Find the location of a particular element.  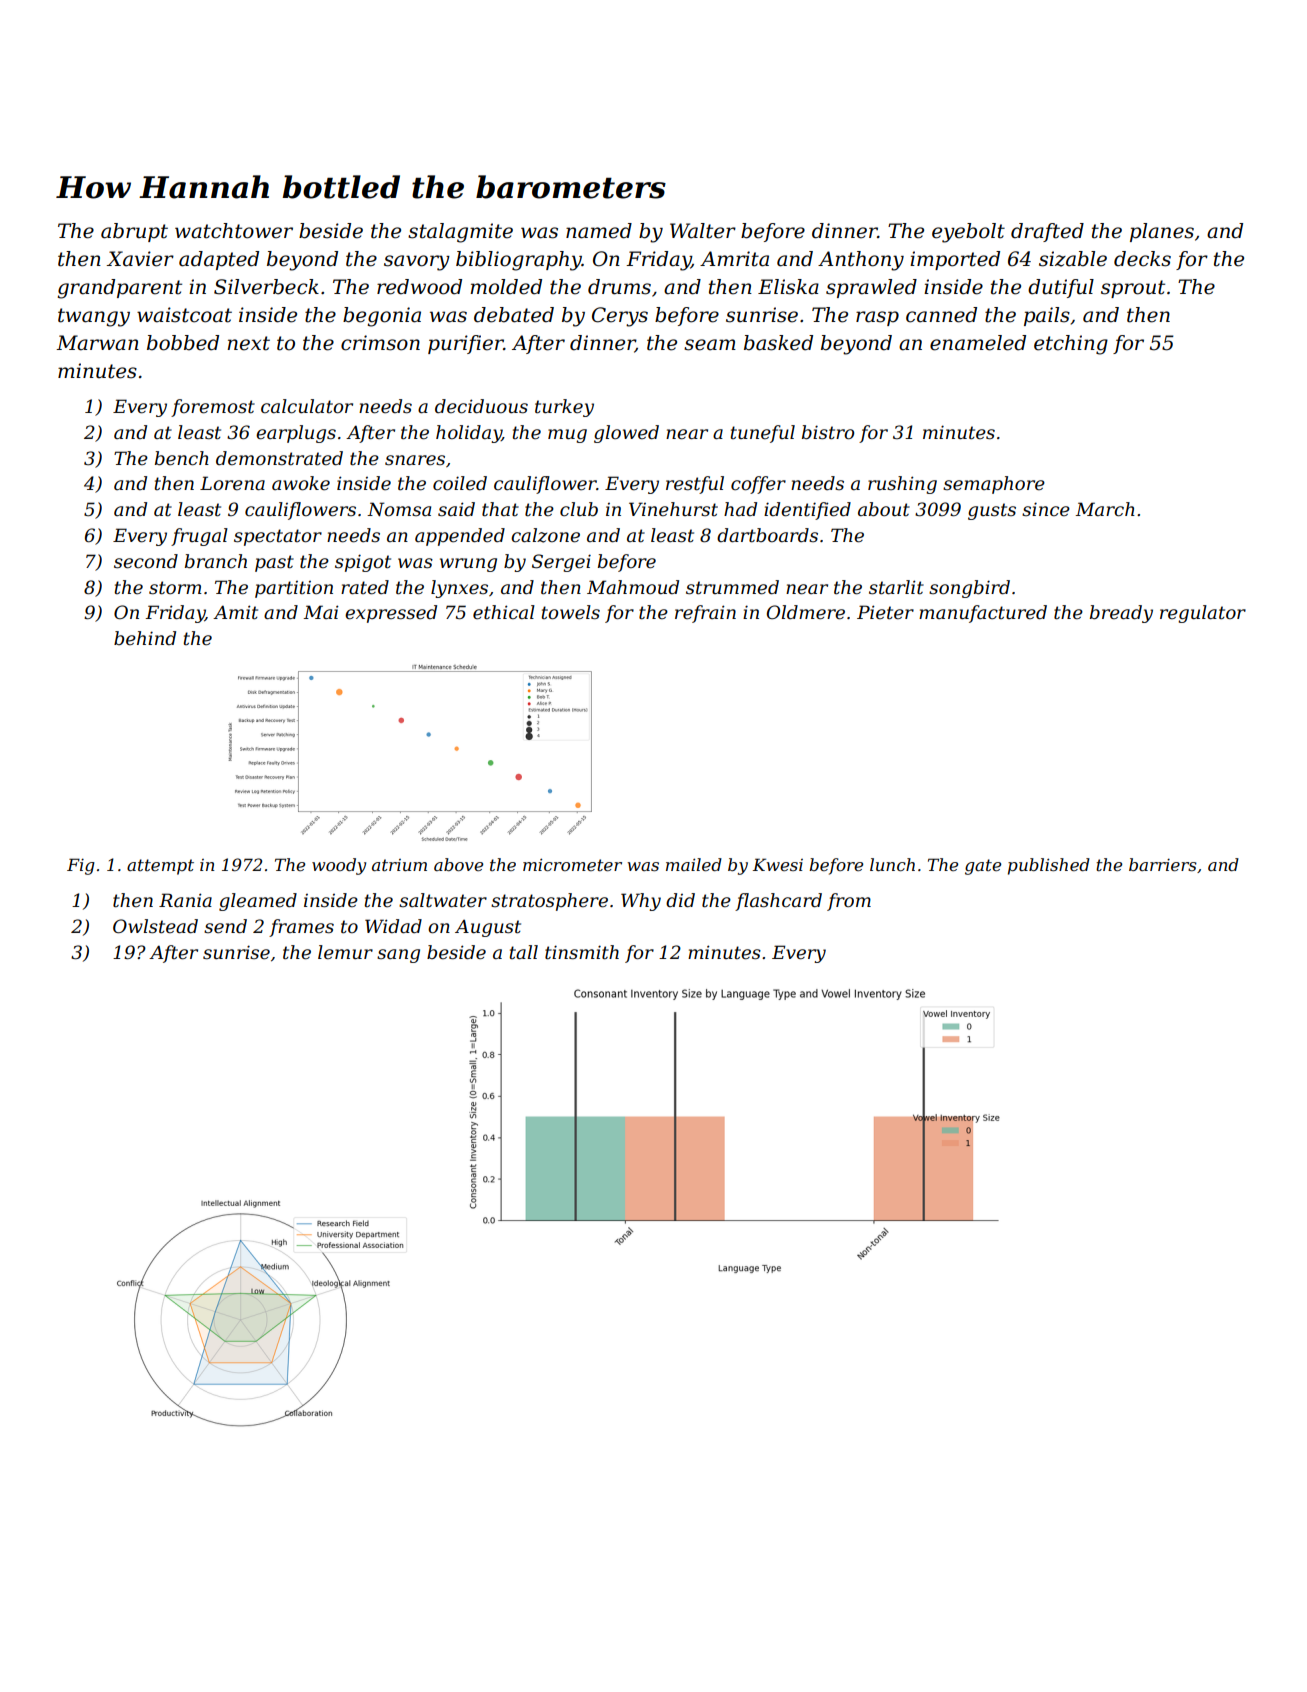

published is located at coordinates (1049, 866).
